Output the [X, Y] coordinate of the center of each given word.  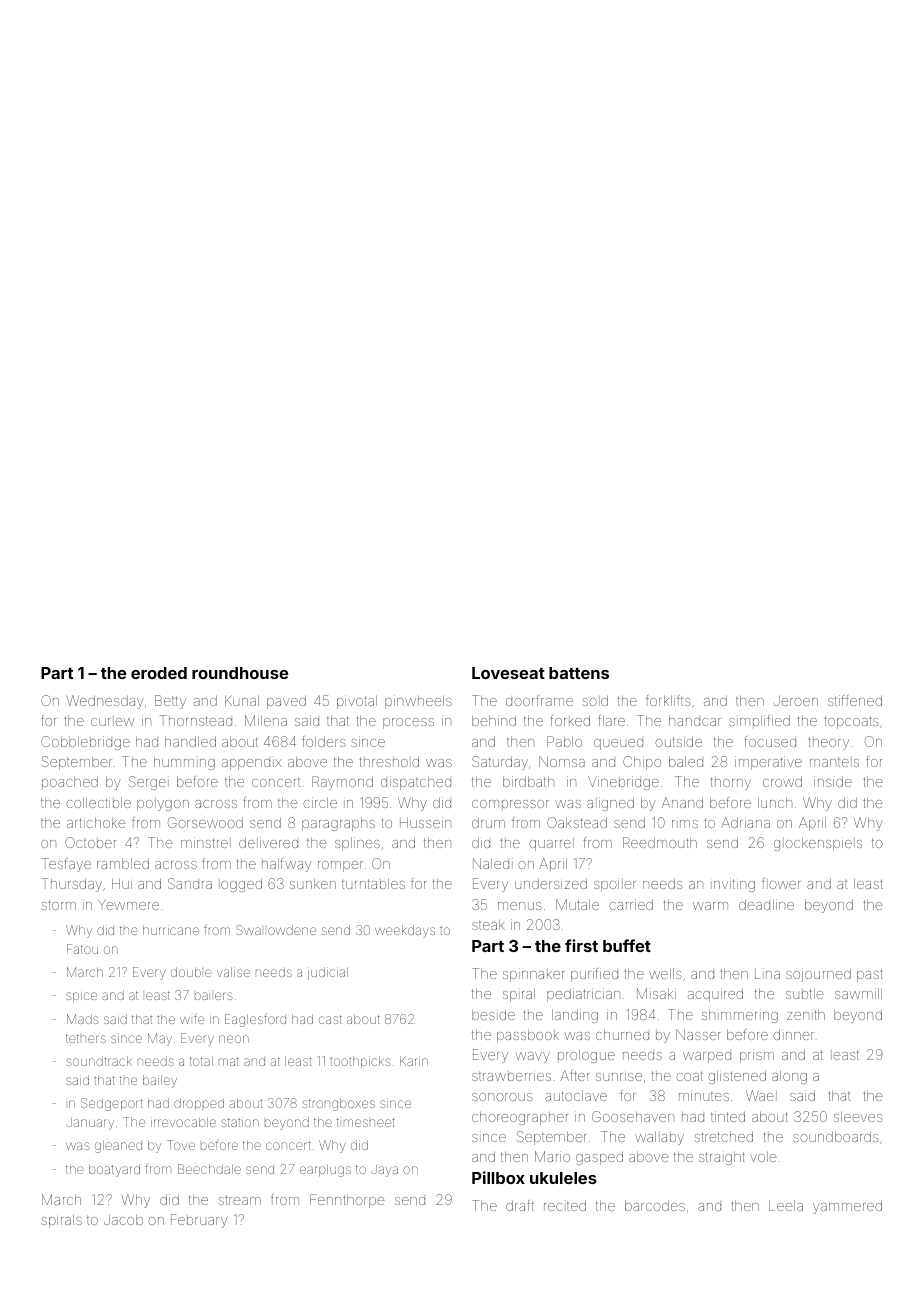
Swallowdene [276, 930]
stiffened [855, 700]
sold [595, 700]
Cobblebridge [85, 743]
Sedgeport [112, 1104]
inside [833, 781]
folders [323, 741]
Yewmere [128, 904]
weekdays [405, 931]
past [870, 975]
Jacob [123, 1220]
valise [233, 972]
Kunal [242, 700]
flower [781, 883]
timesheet [366, 1122]
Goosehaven [633, 1116]
